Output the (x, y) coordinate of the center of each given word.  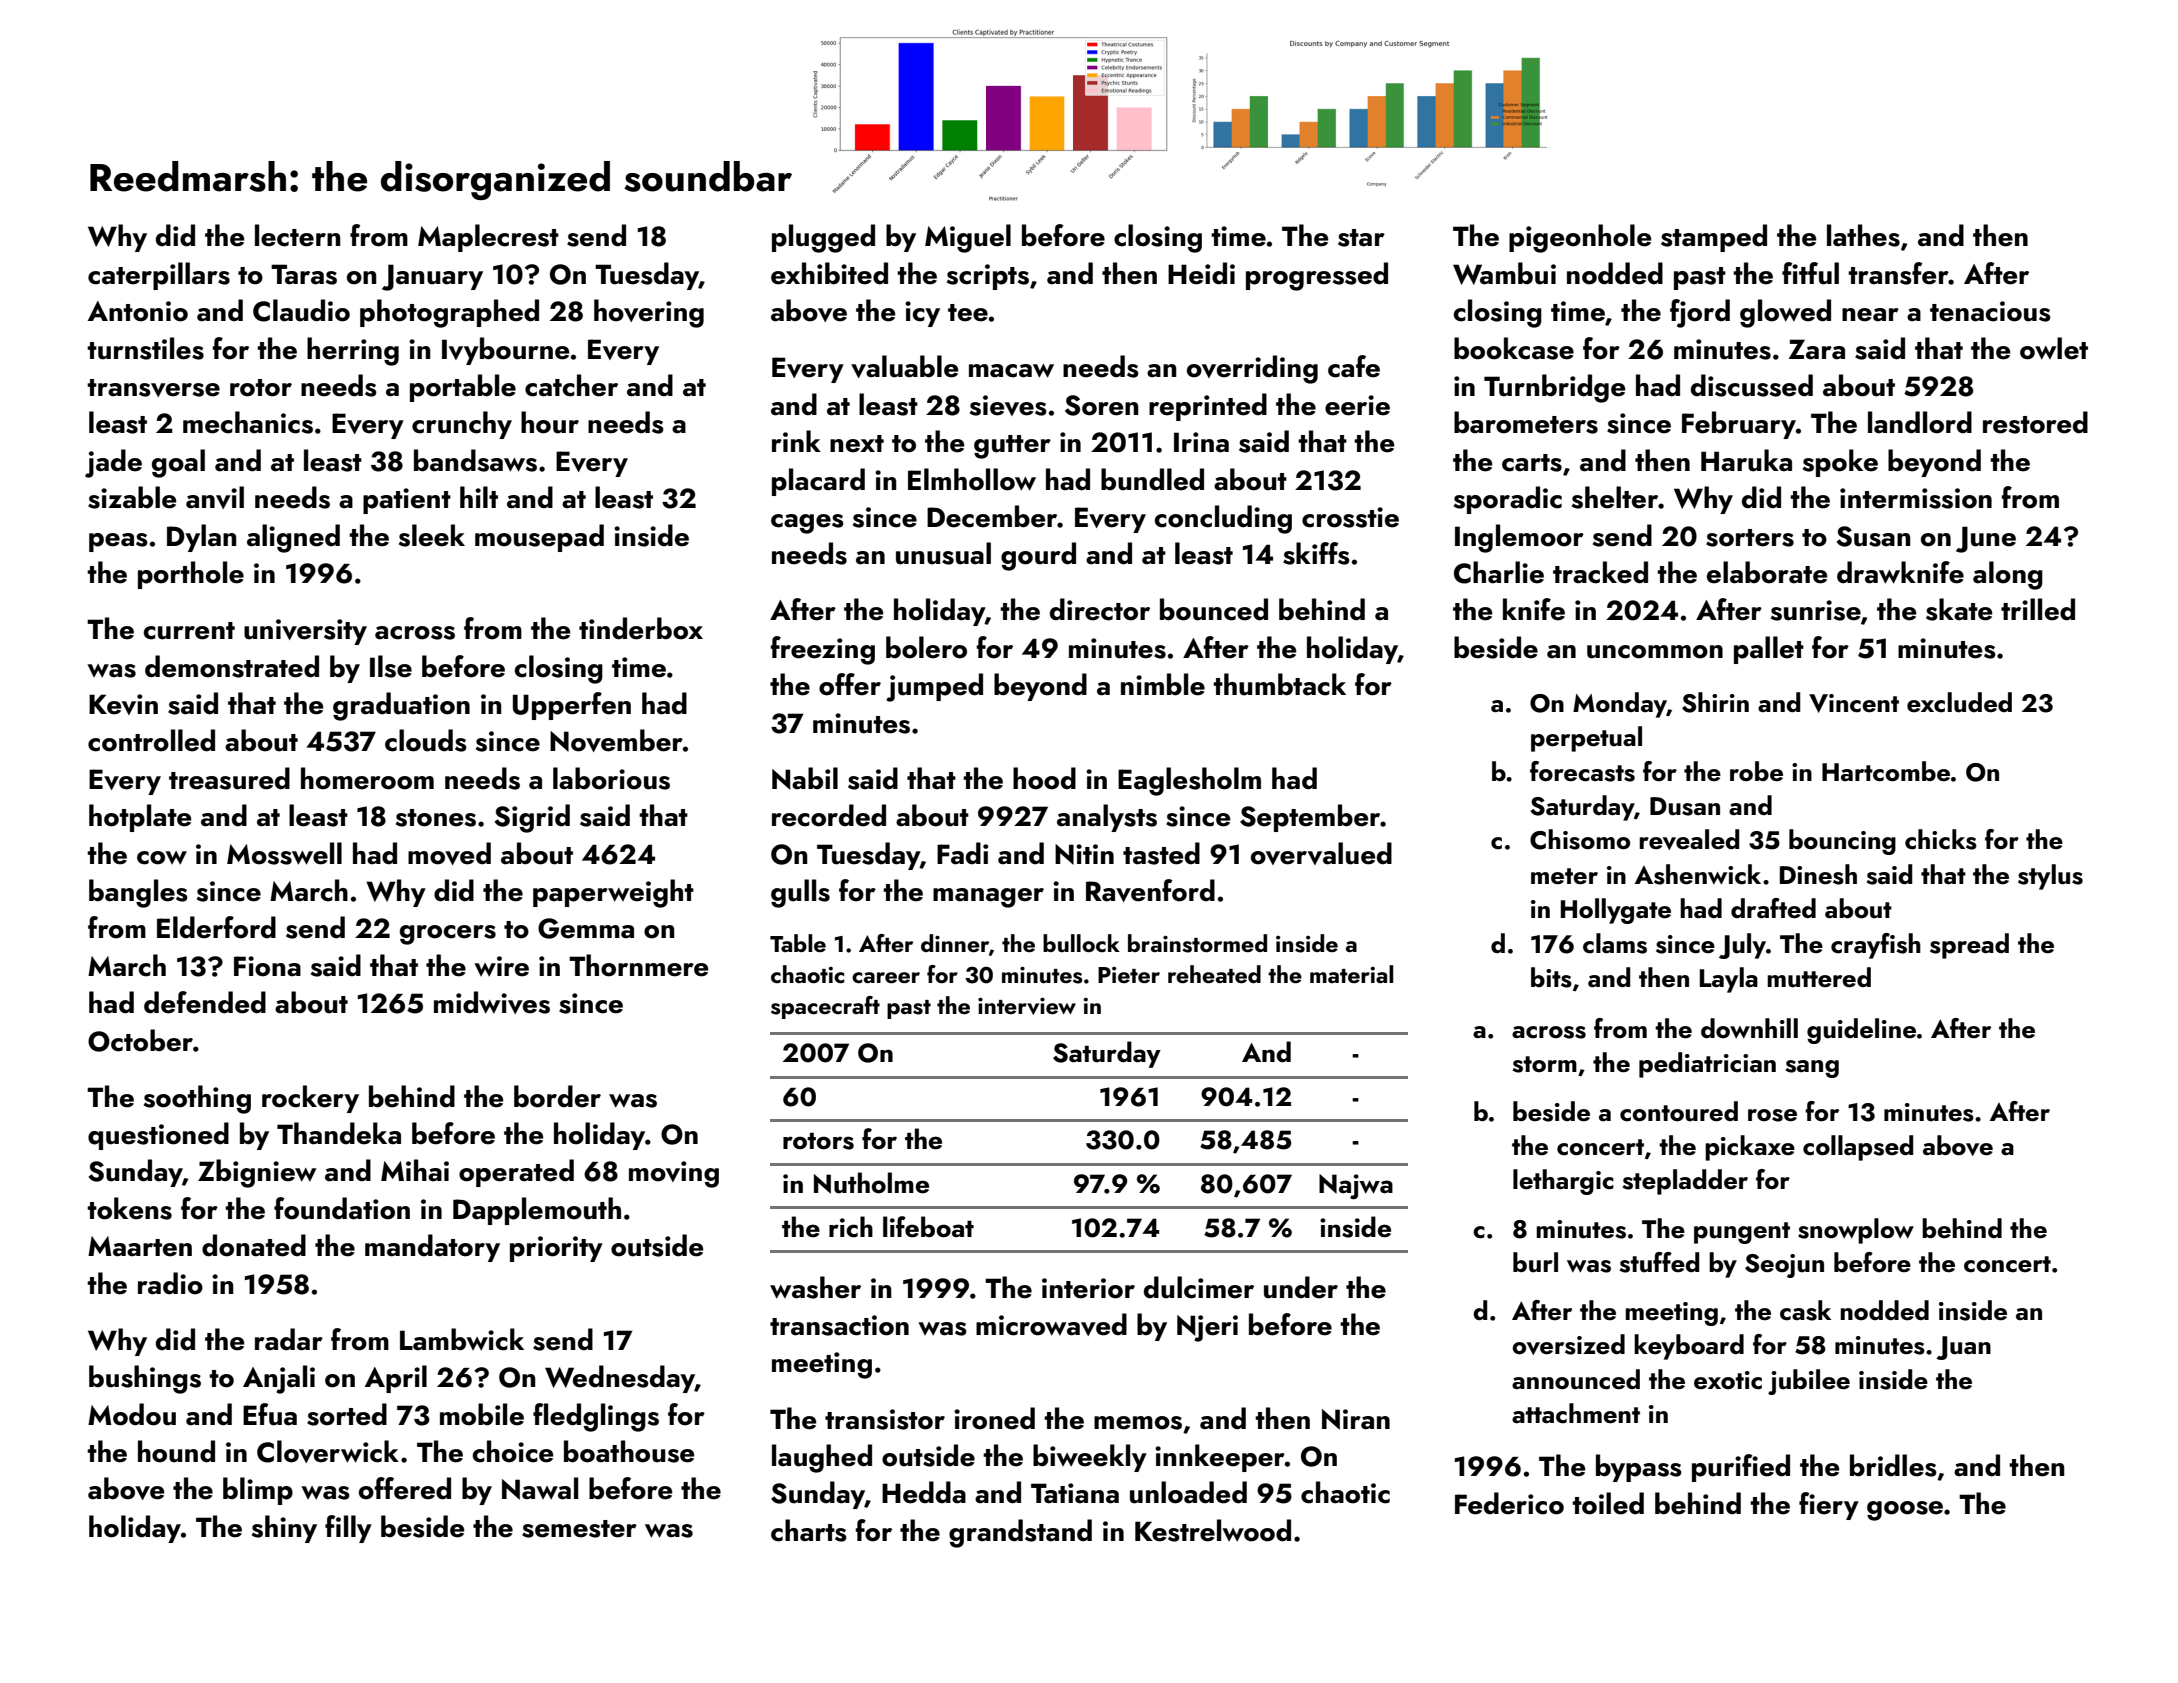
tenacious (1990, 311)
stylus (2050, 877)
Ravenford (1150, 890)
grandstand (1020, 1533)
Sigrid (532, 818)
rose (1772, 1115)
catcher (571, 385)
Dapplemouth (537, 1211)
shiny (284, 1529)
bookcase (1514, 348)
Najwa (1356, 1187)
